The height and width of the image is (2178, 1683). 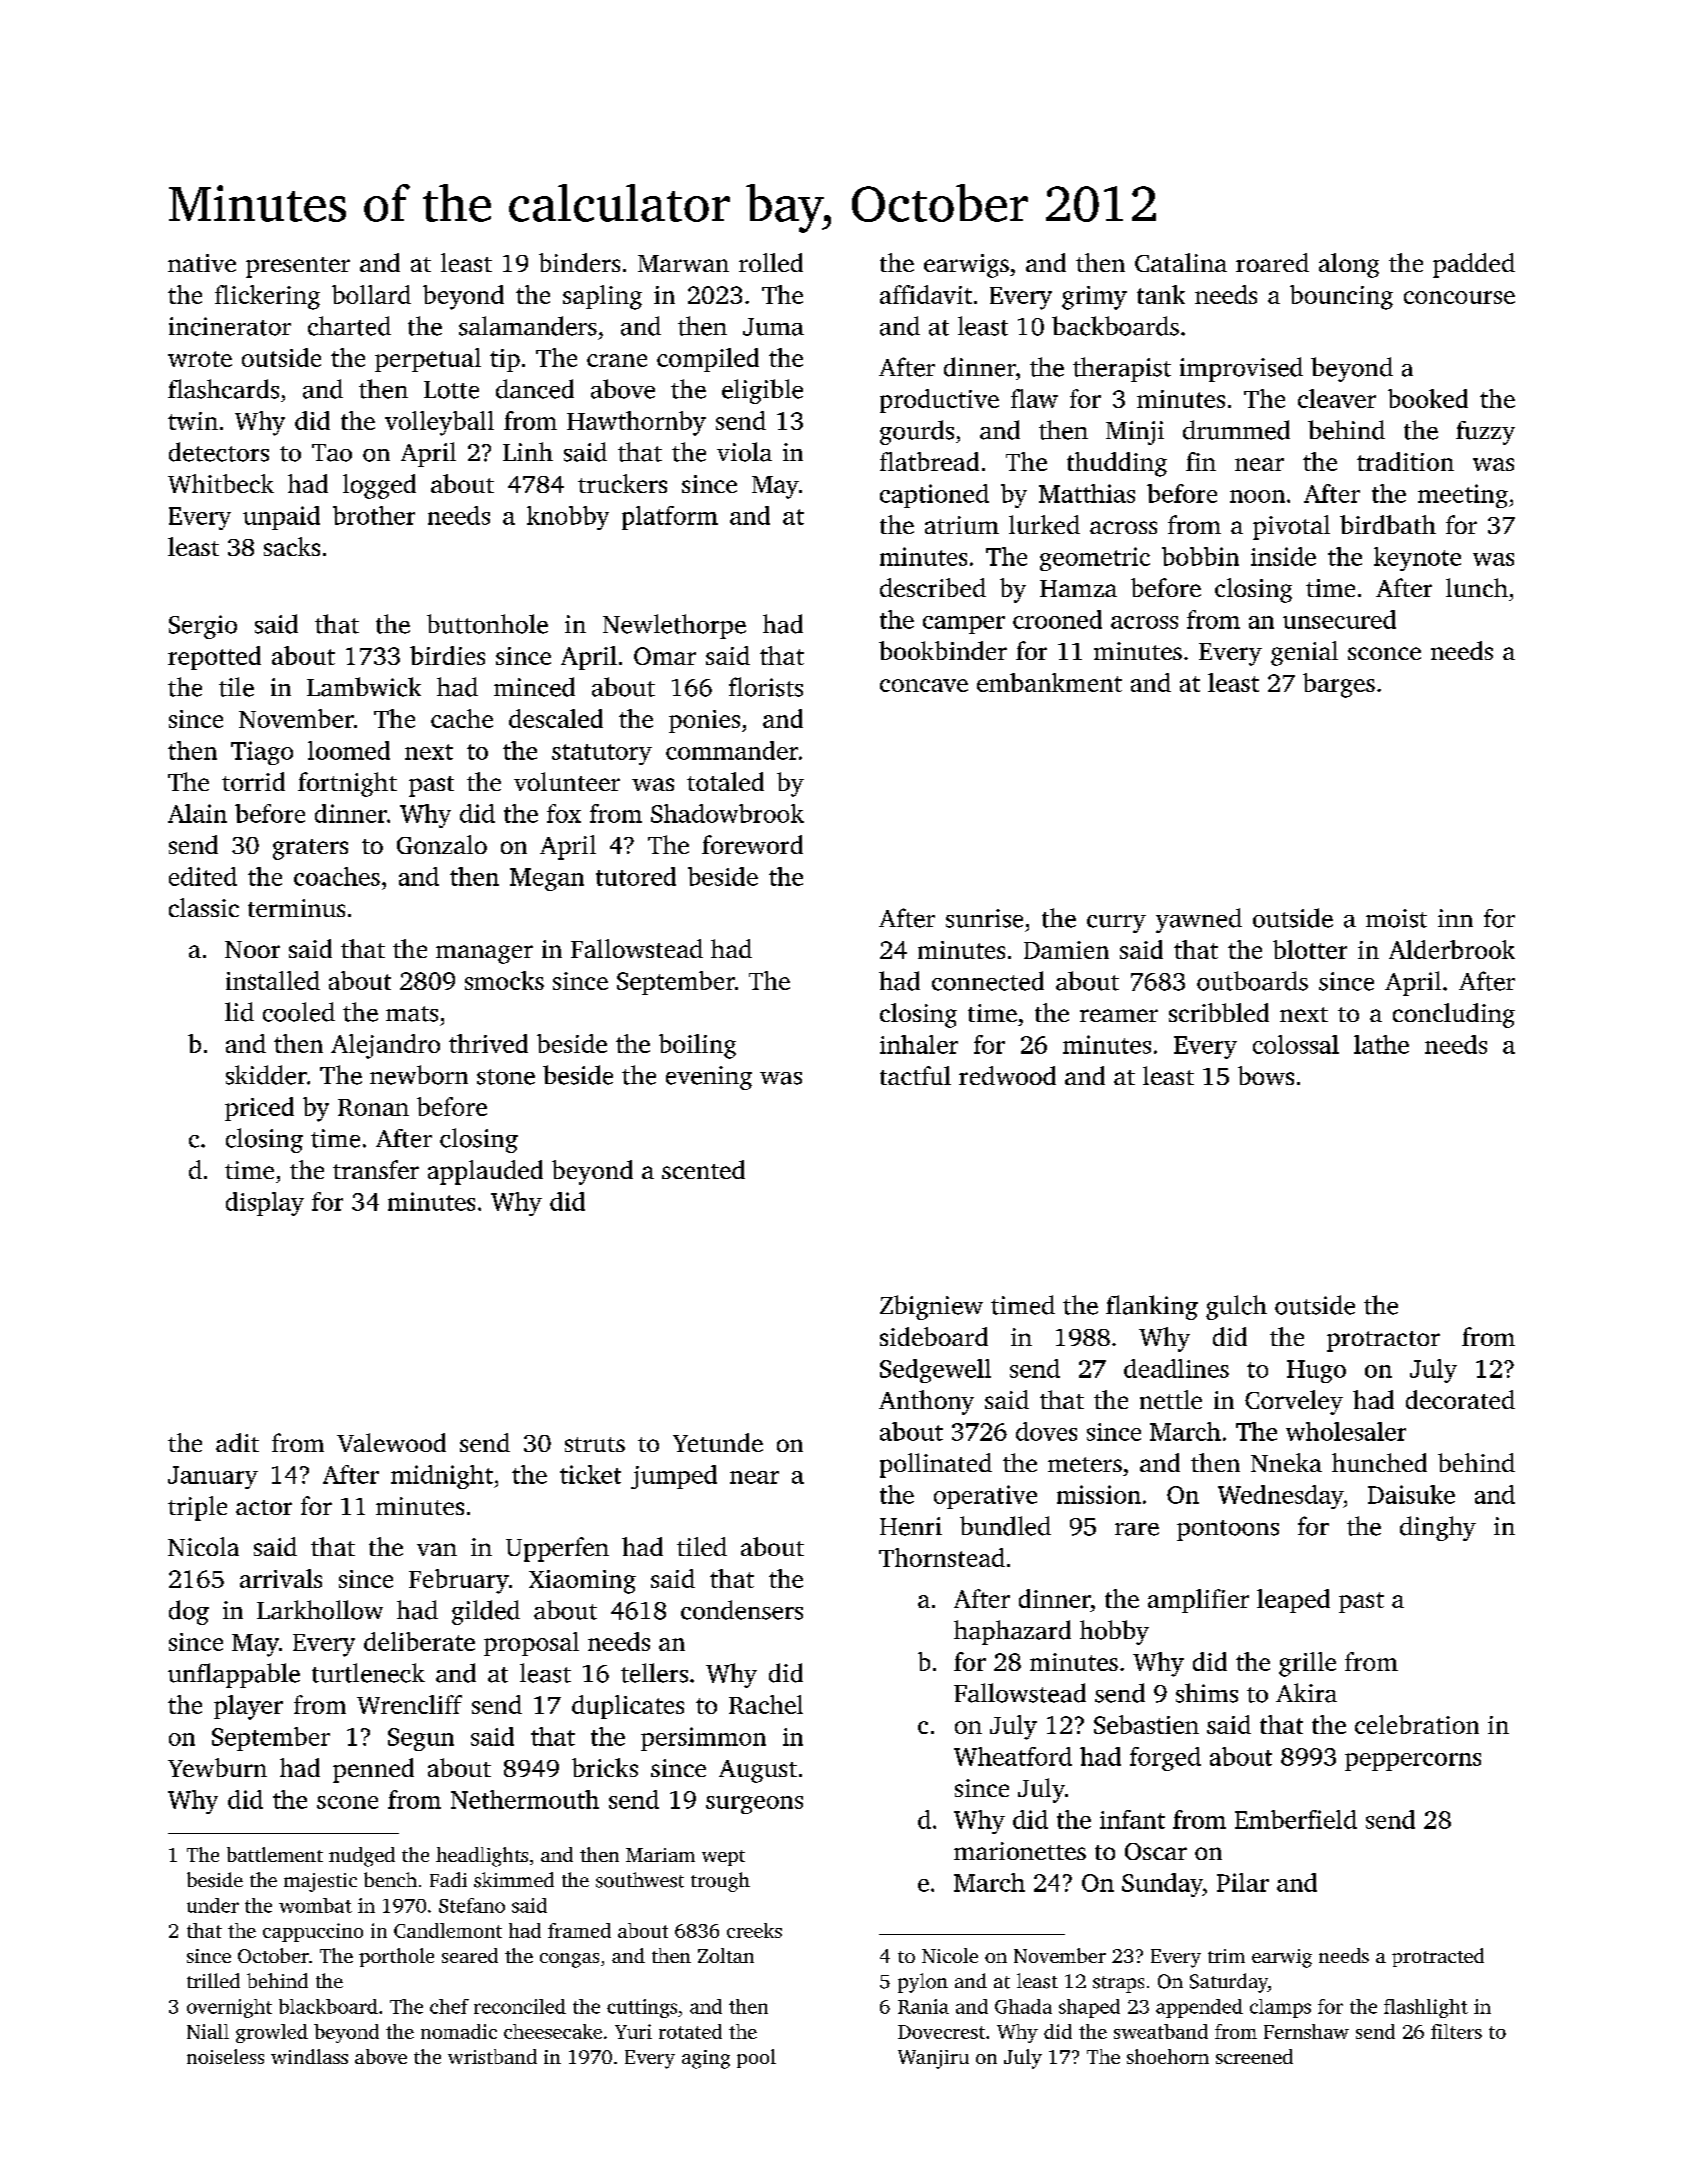 What do you see at coordinates (1485, 433) in the image?
I see `fuzzy` at bounding box center [1485, 433].
